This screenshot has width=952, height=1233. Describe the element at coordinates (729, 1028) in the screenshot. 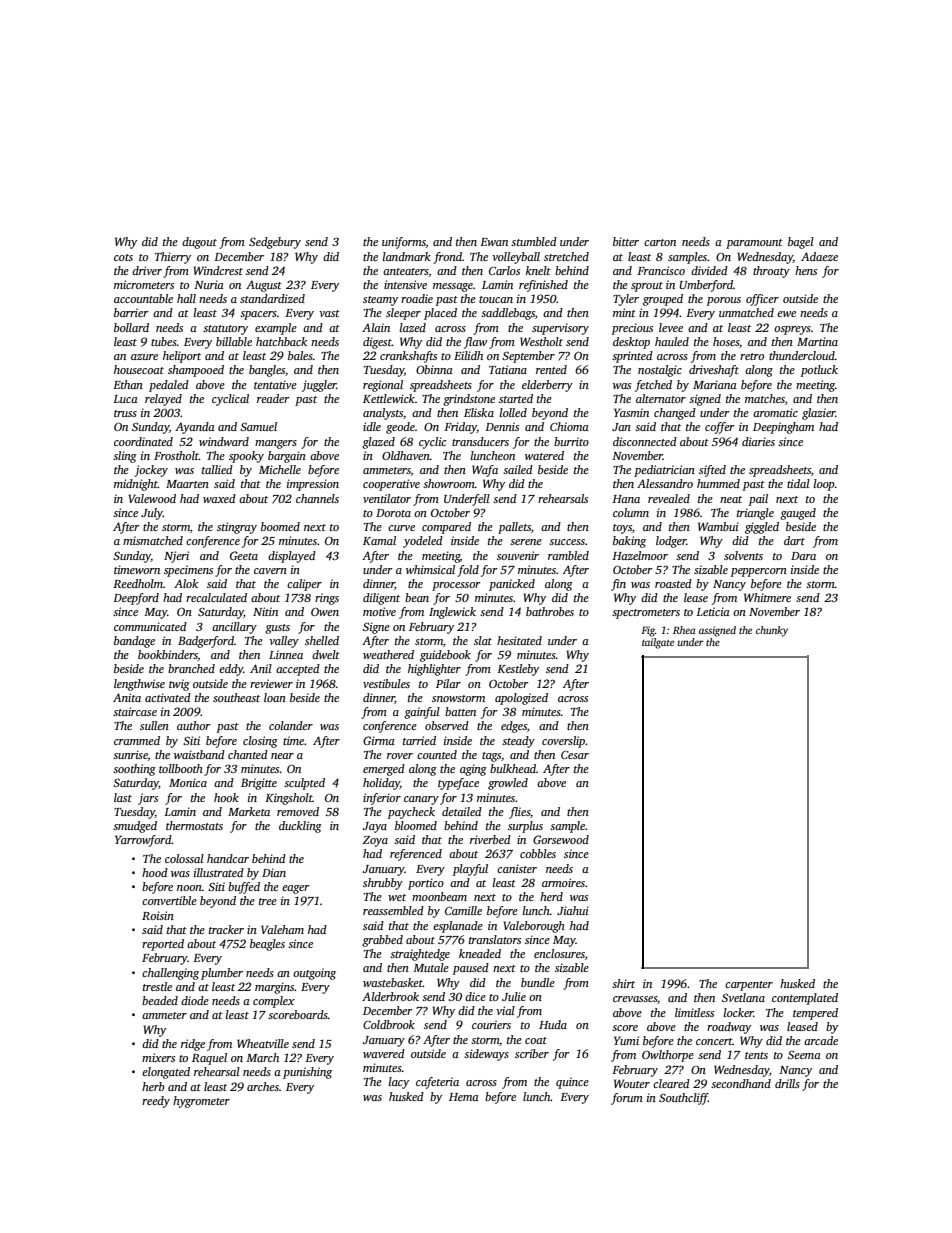

I see `roadway` at that location.
